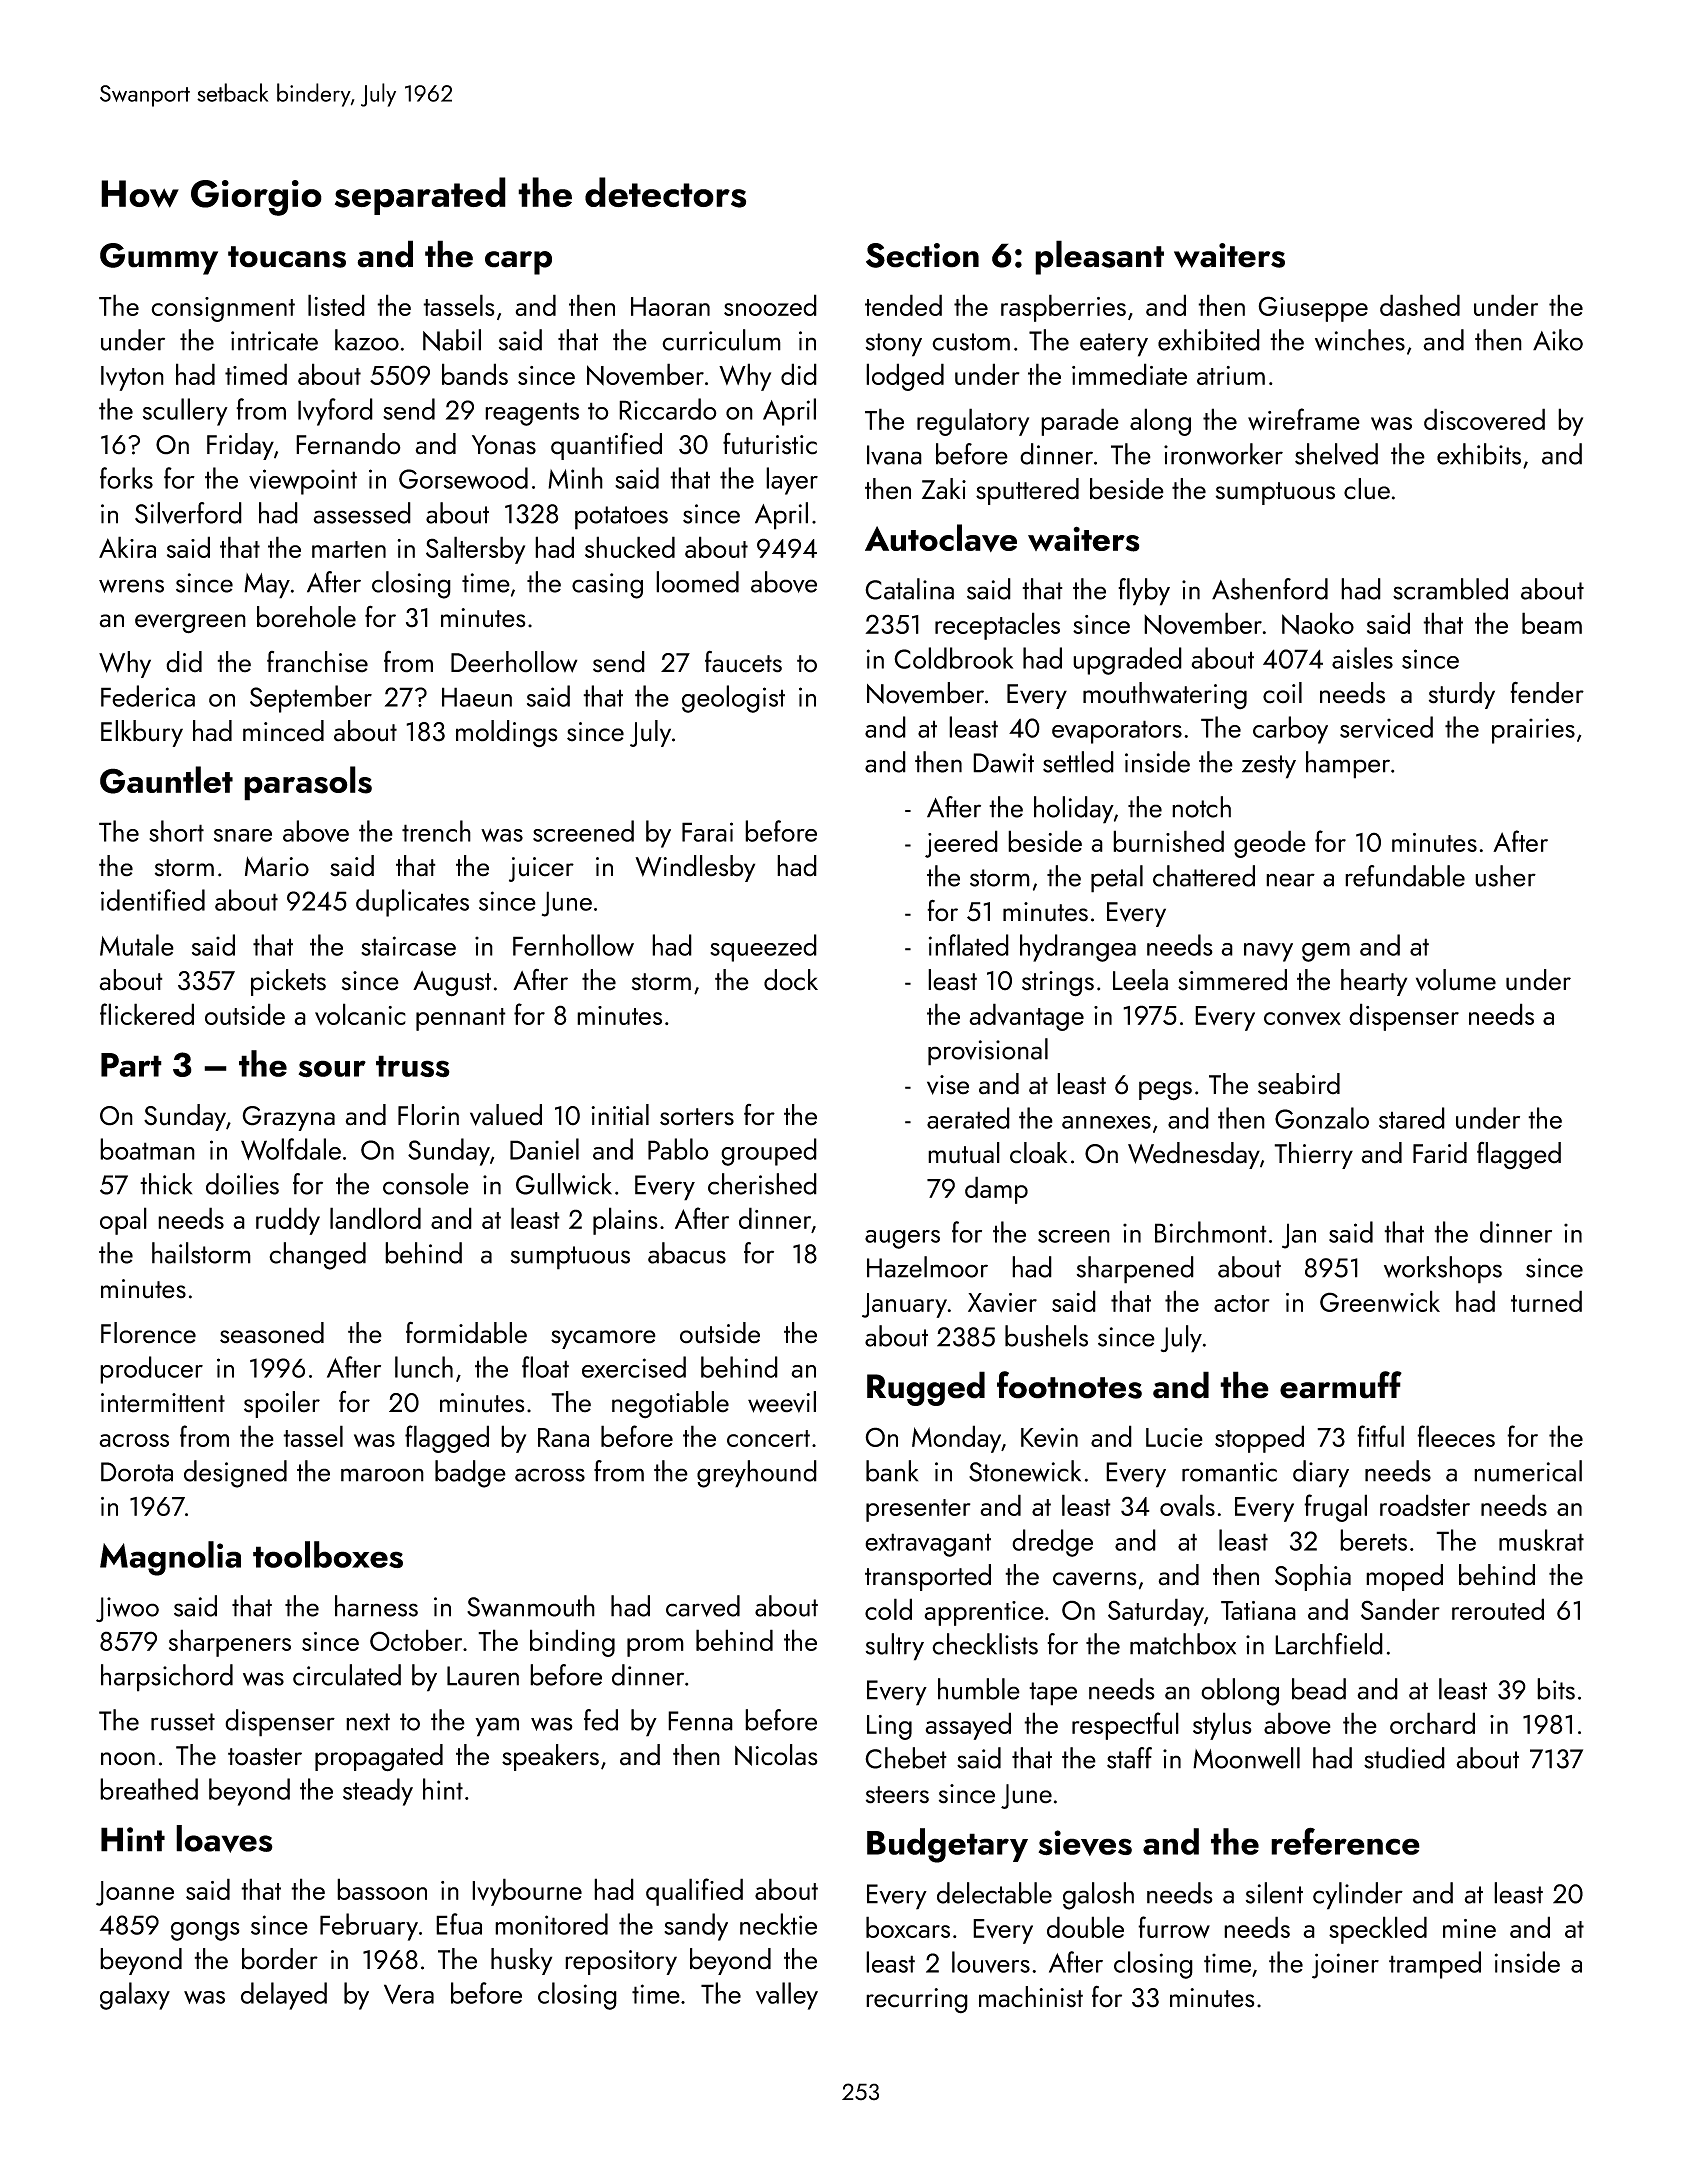 The width and height of the screenshot is (1683, 2178). What do you see at coordinates (787, 1996) in the screenshot?
I see `valley` at bounding box center [787, 1996].
